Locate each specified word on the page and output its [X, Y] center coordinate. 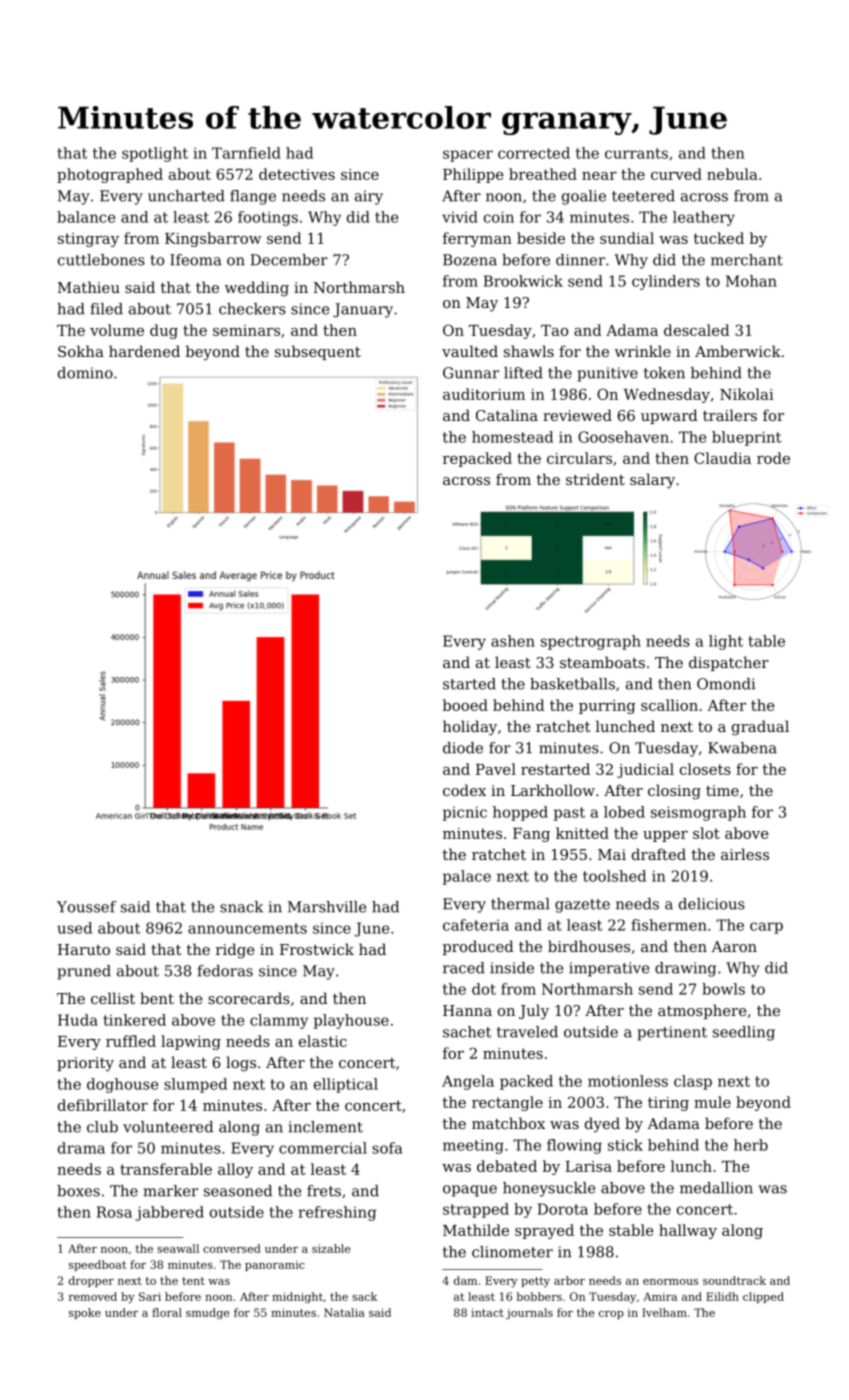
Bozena [470, 260]
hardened [144, 351]
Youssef [86, 907]
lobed [624, 812]
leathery [704, 218]
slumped [195, 1085]
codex [464, 790]
